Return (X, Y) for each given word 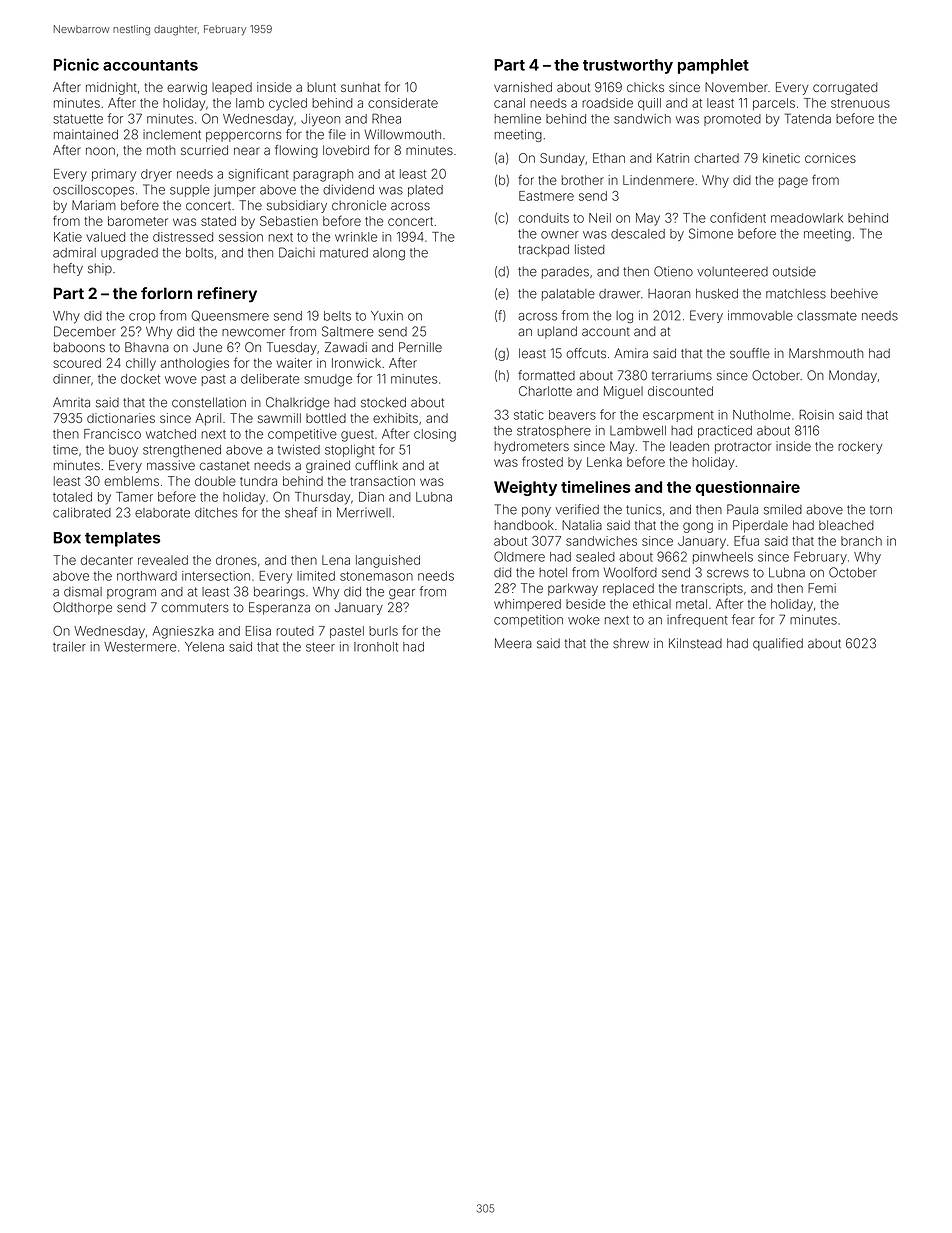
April (208, 419)
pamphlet (713, 66)
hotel (553, 573)
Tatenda (808, 118)
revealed (163, 560)
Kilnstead (695, 643)
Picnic (76, 64)
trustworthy (628, 66)
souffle (750, 353)
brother (583, 180)
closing (435, 435)
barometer (138, 221)
